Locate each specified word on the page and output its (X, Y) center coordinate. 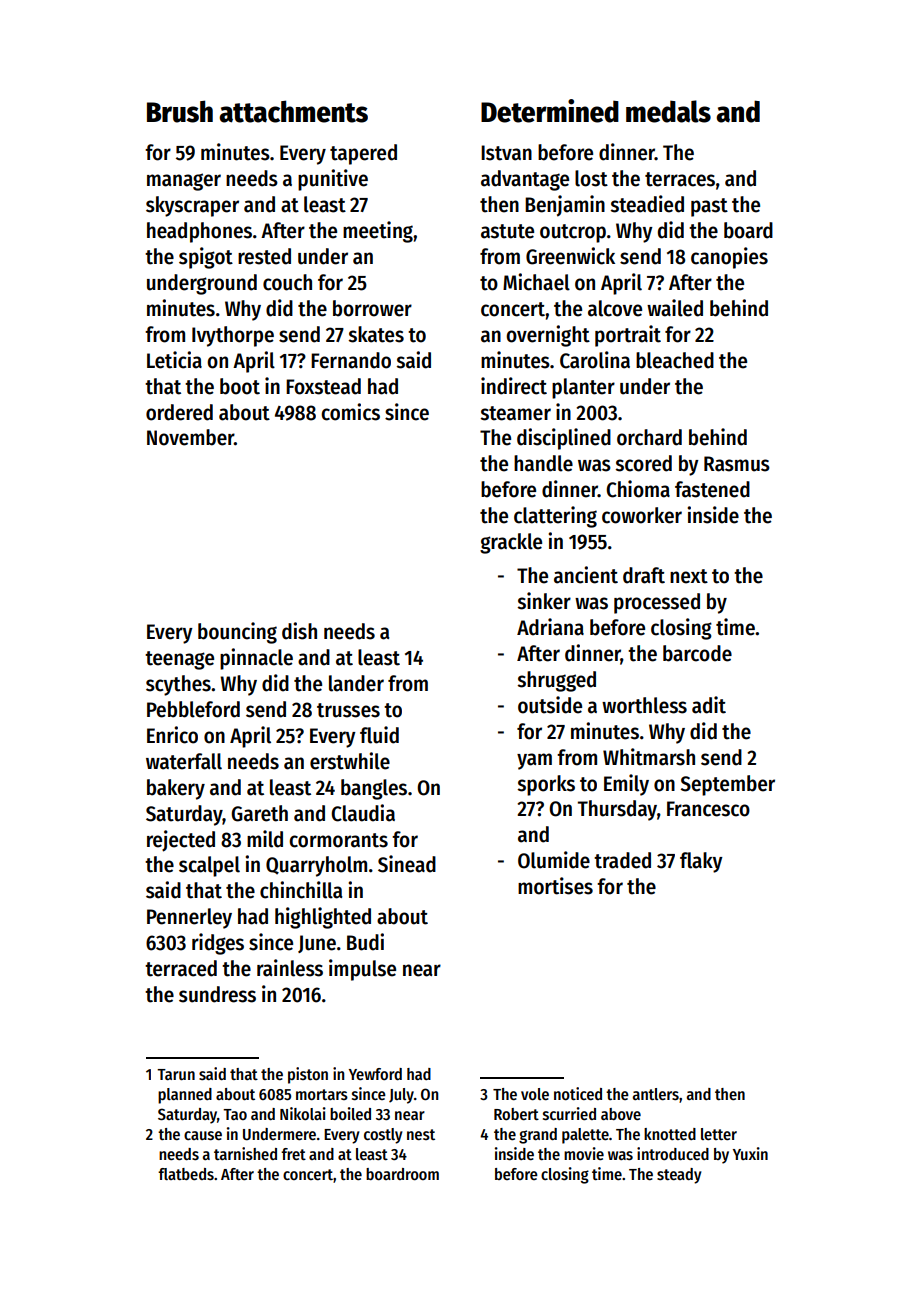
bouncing (237, 633)
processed (657, 603)
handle (543, 463)
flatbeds (186, 1174)
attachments (293, 111)
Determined (550, 111)
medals (668, 111)
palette (585, 1136)
